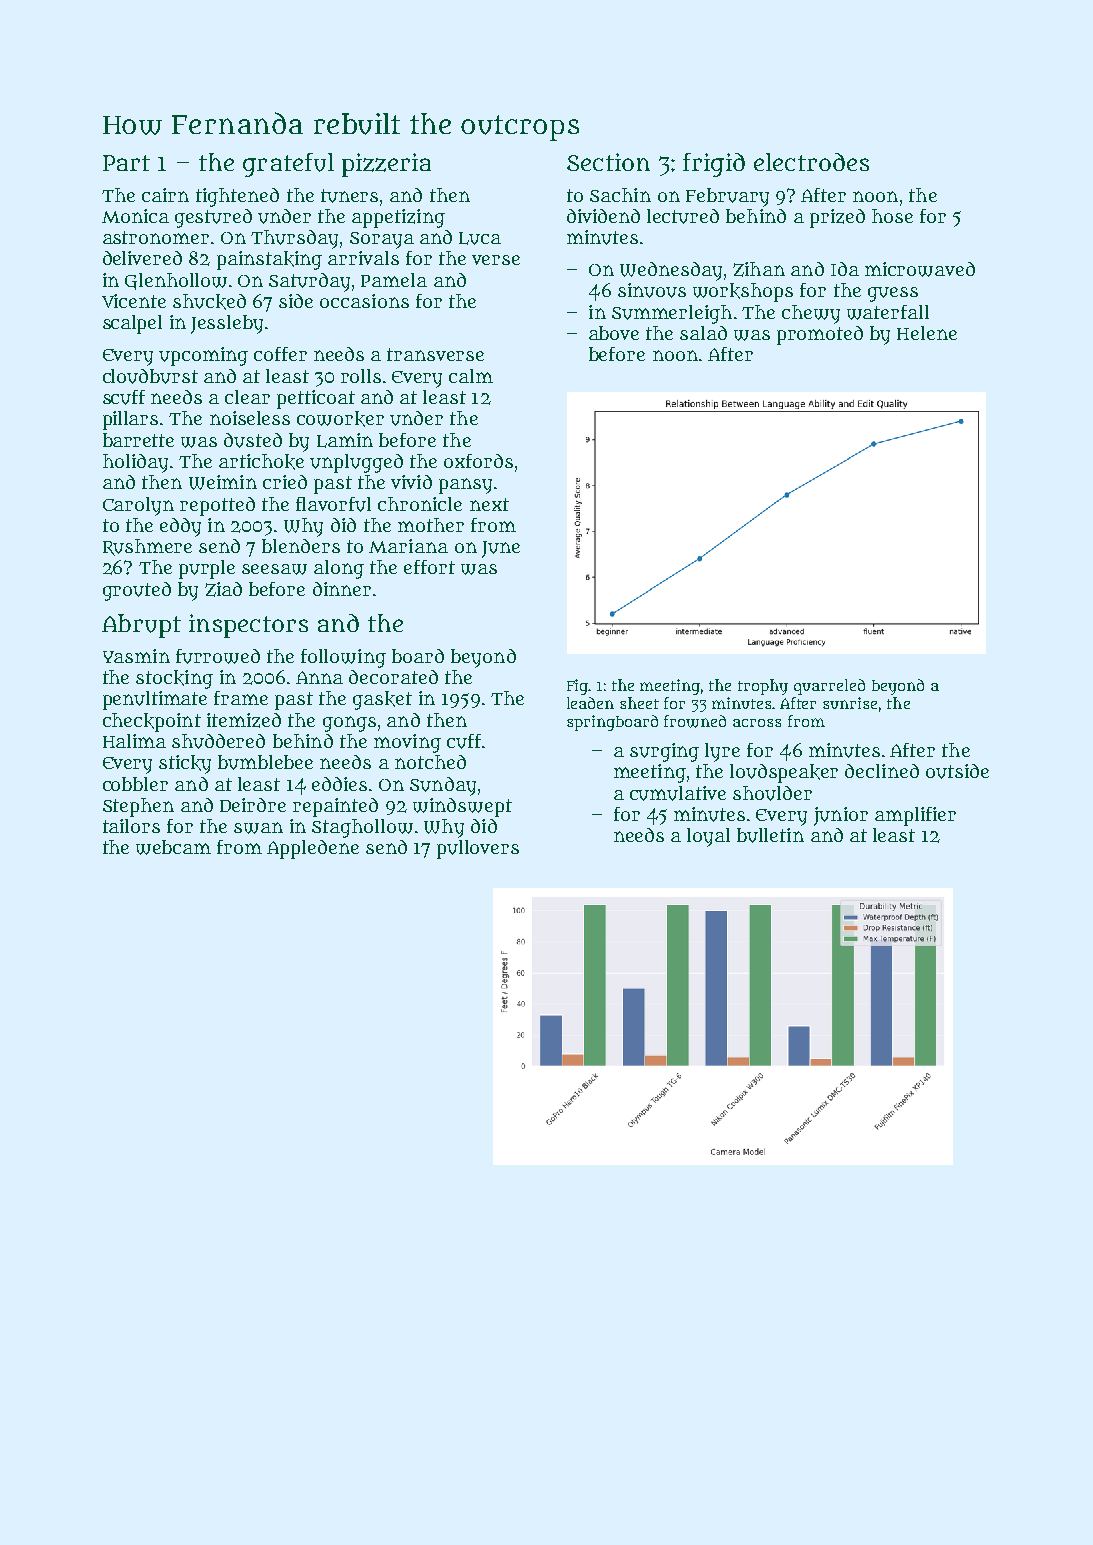  What do you see at coordinates (471, 376) in the screenshot?
I see `calm` at bounding box center [471, 376].
